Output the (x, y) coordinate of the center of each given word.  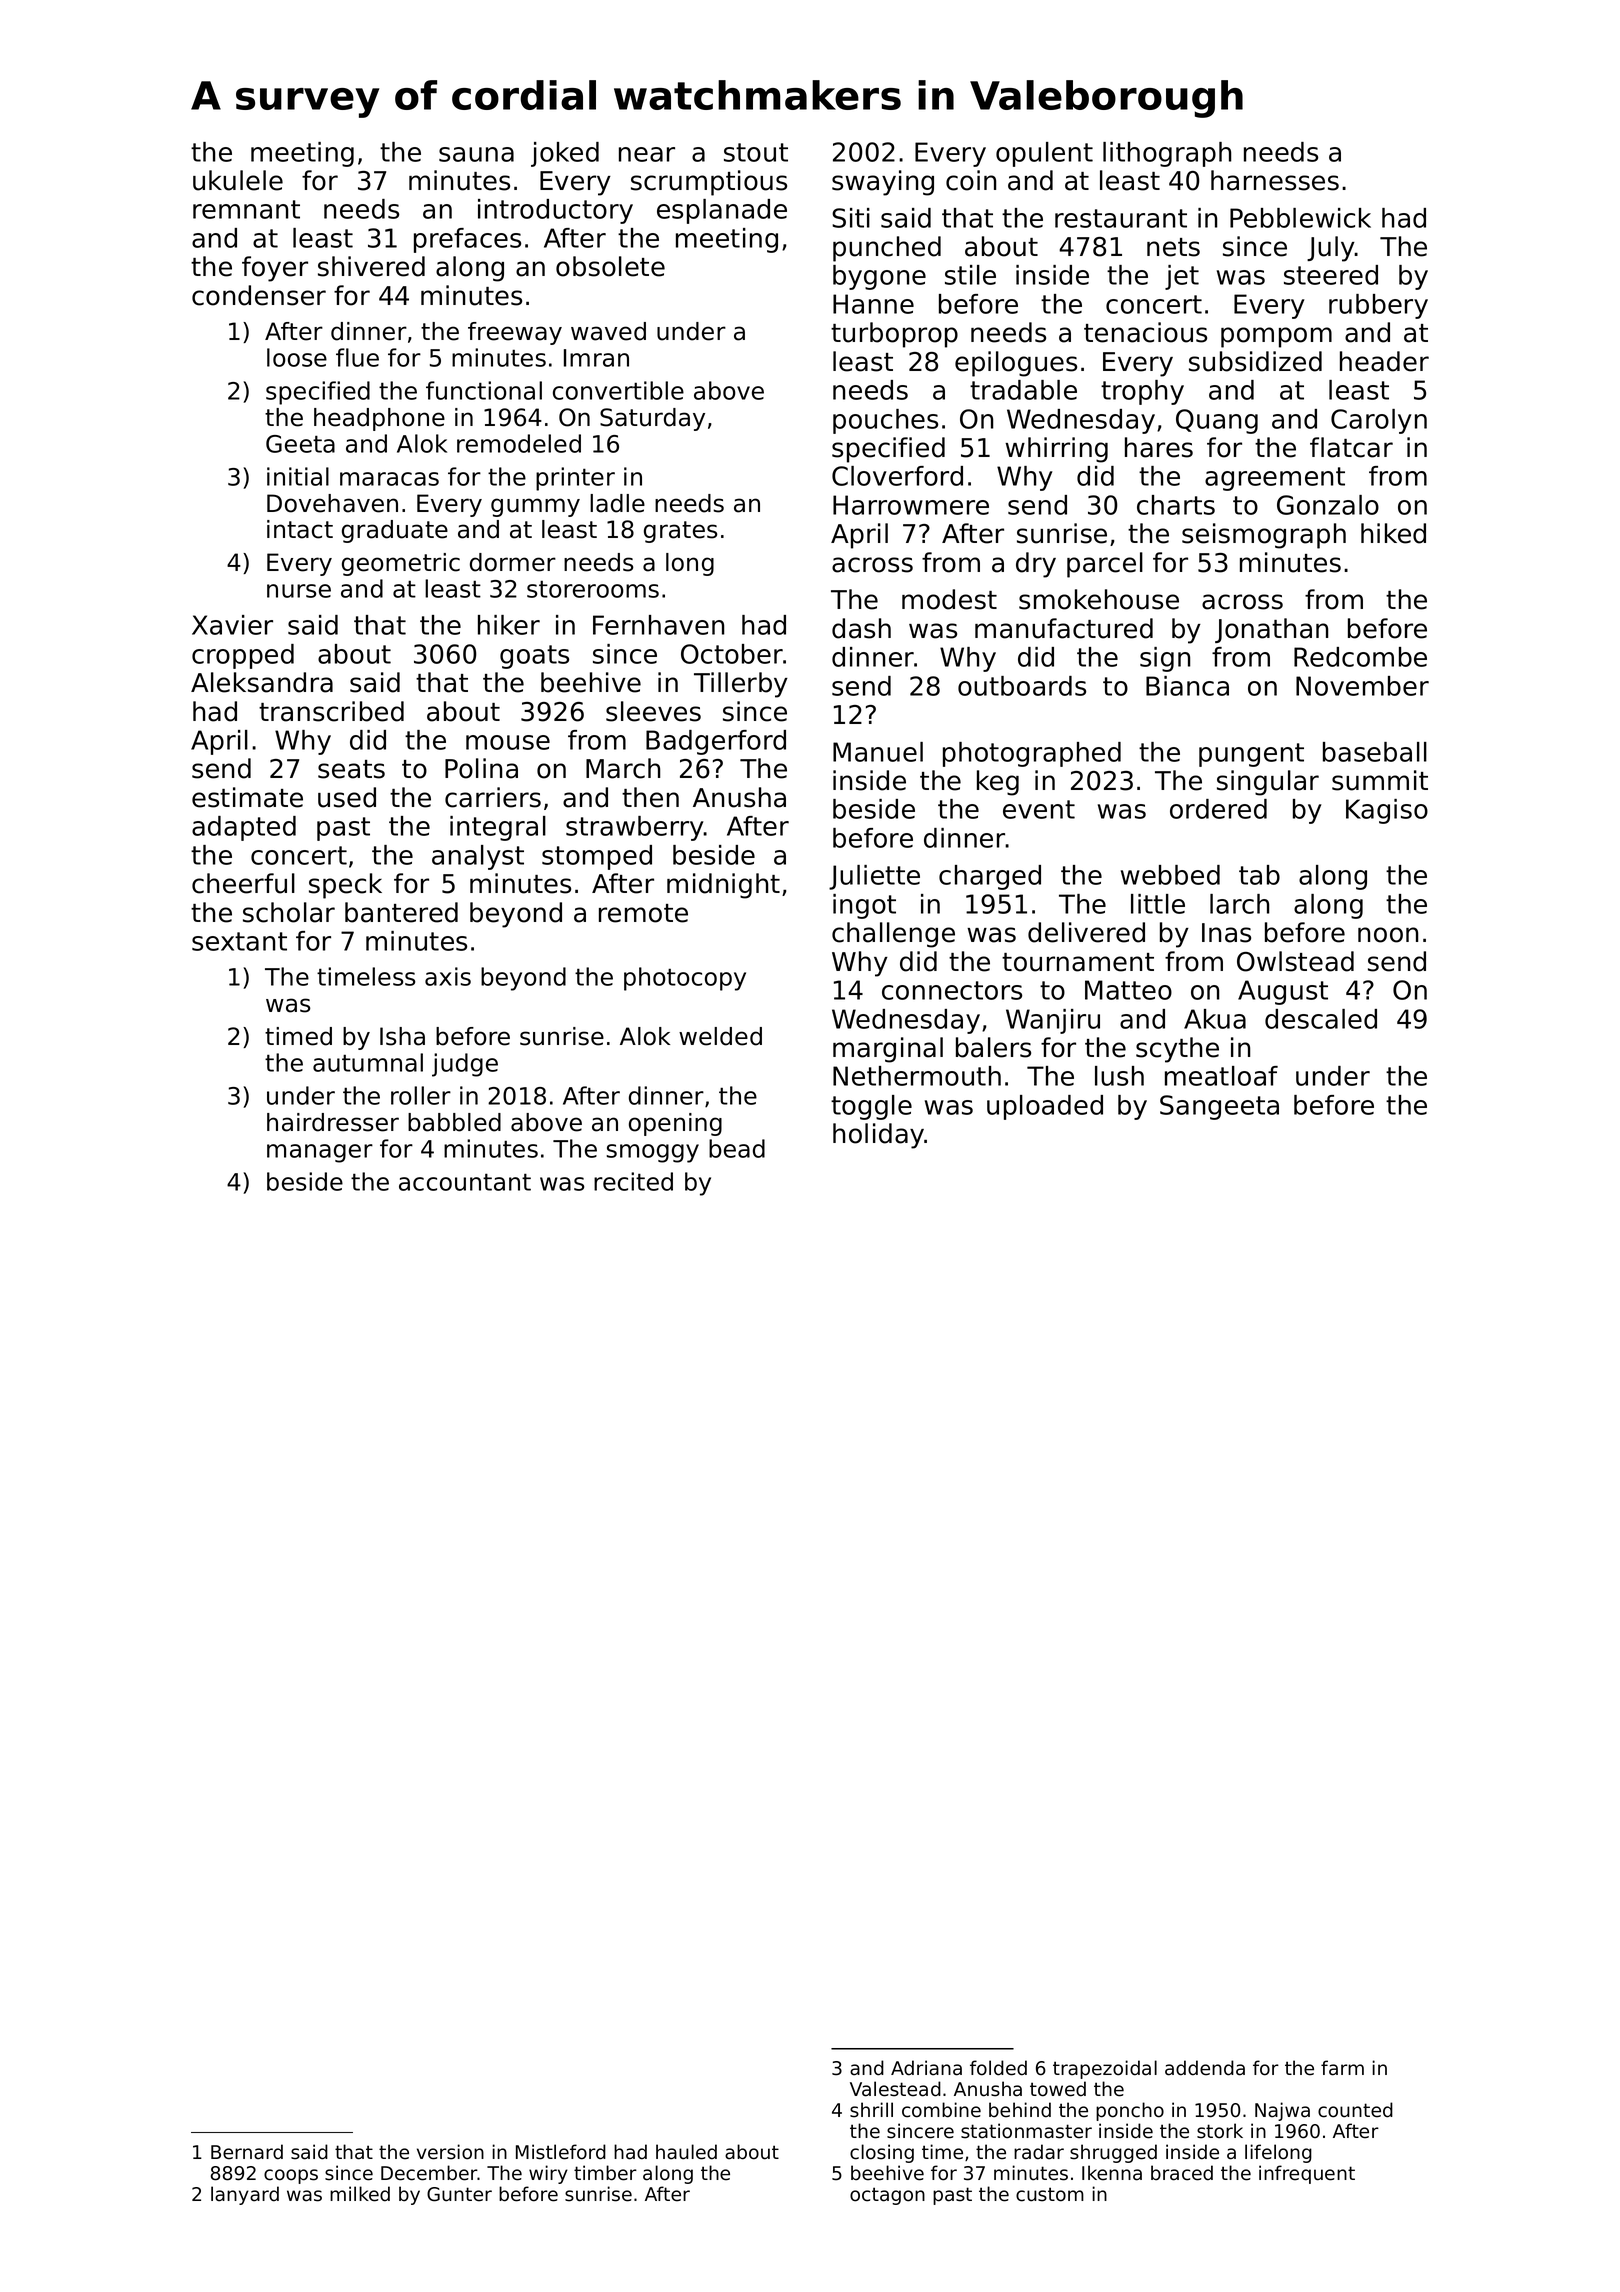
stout (756, 152)
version (450, 2152)
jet (1182, 277)
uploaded (1045, 1107)
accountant (465, 1182)
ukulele (238, 180)
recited (633, 1181)
